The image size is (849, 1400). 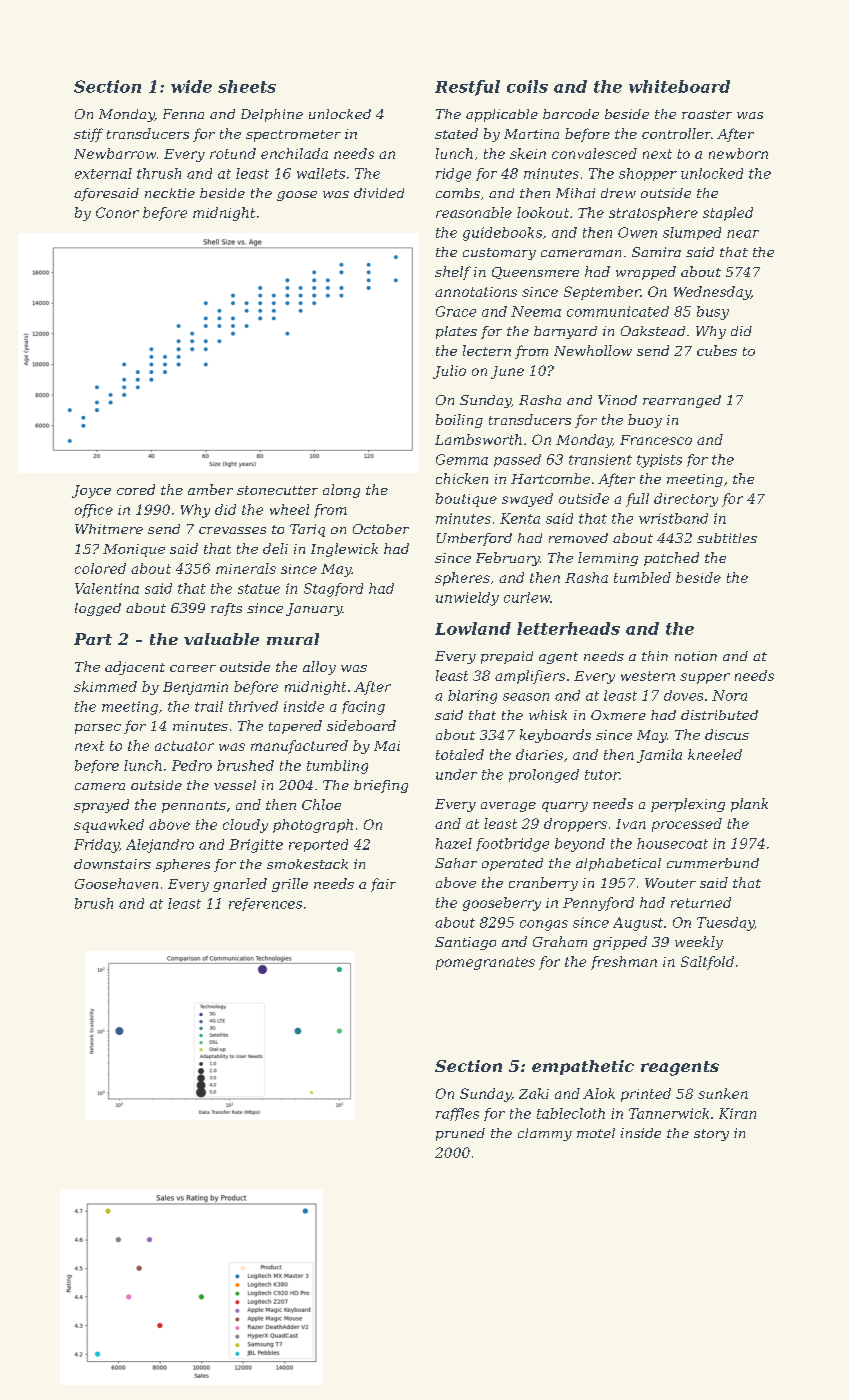 What do you see at coordinates (265, 904) in the page?
I see `references` at bounding box center [265, 904].
